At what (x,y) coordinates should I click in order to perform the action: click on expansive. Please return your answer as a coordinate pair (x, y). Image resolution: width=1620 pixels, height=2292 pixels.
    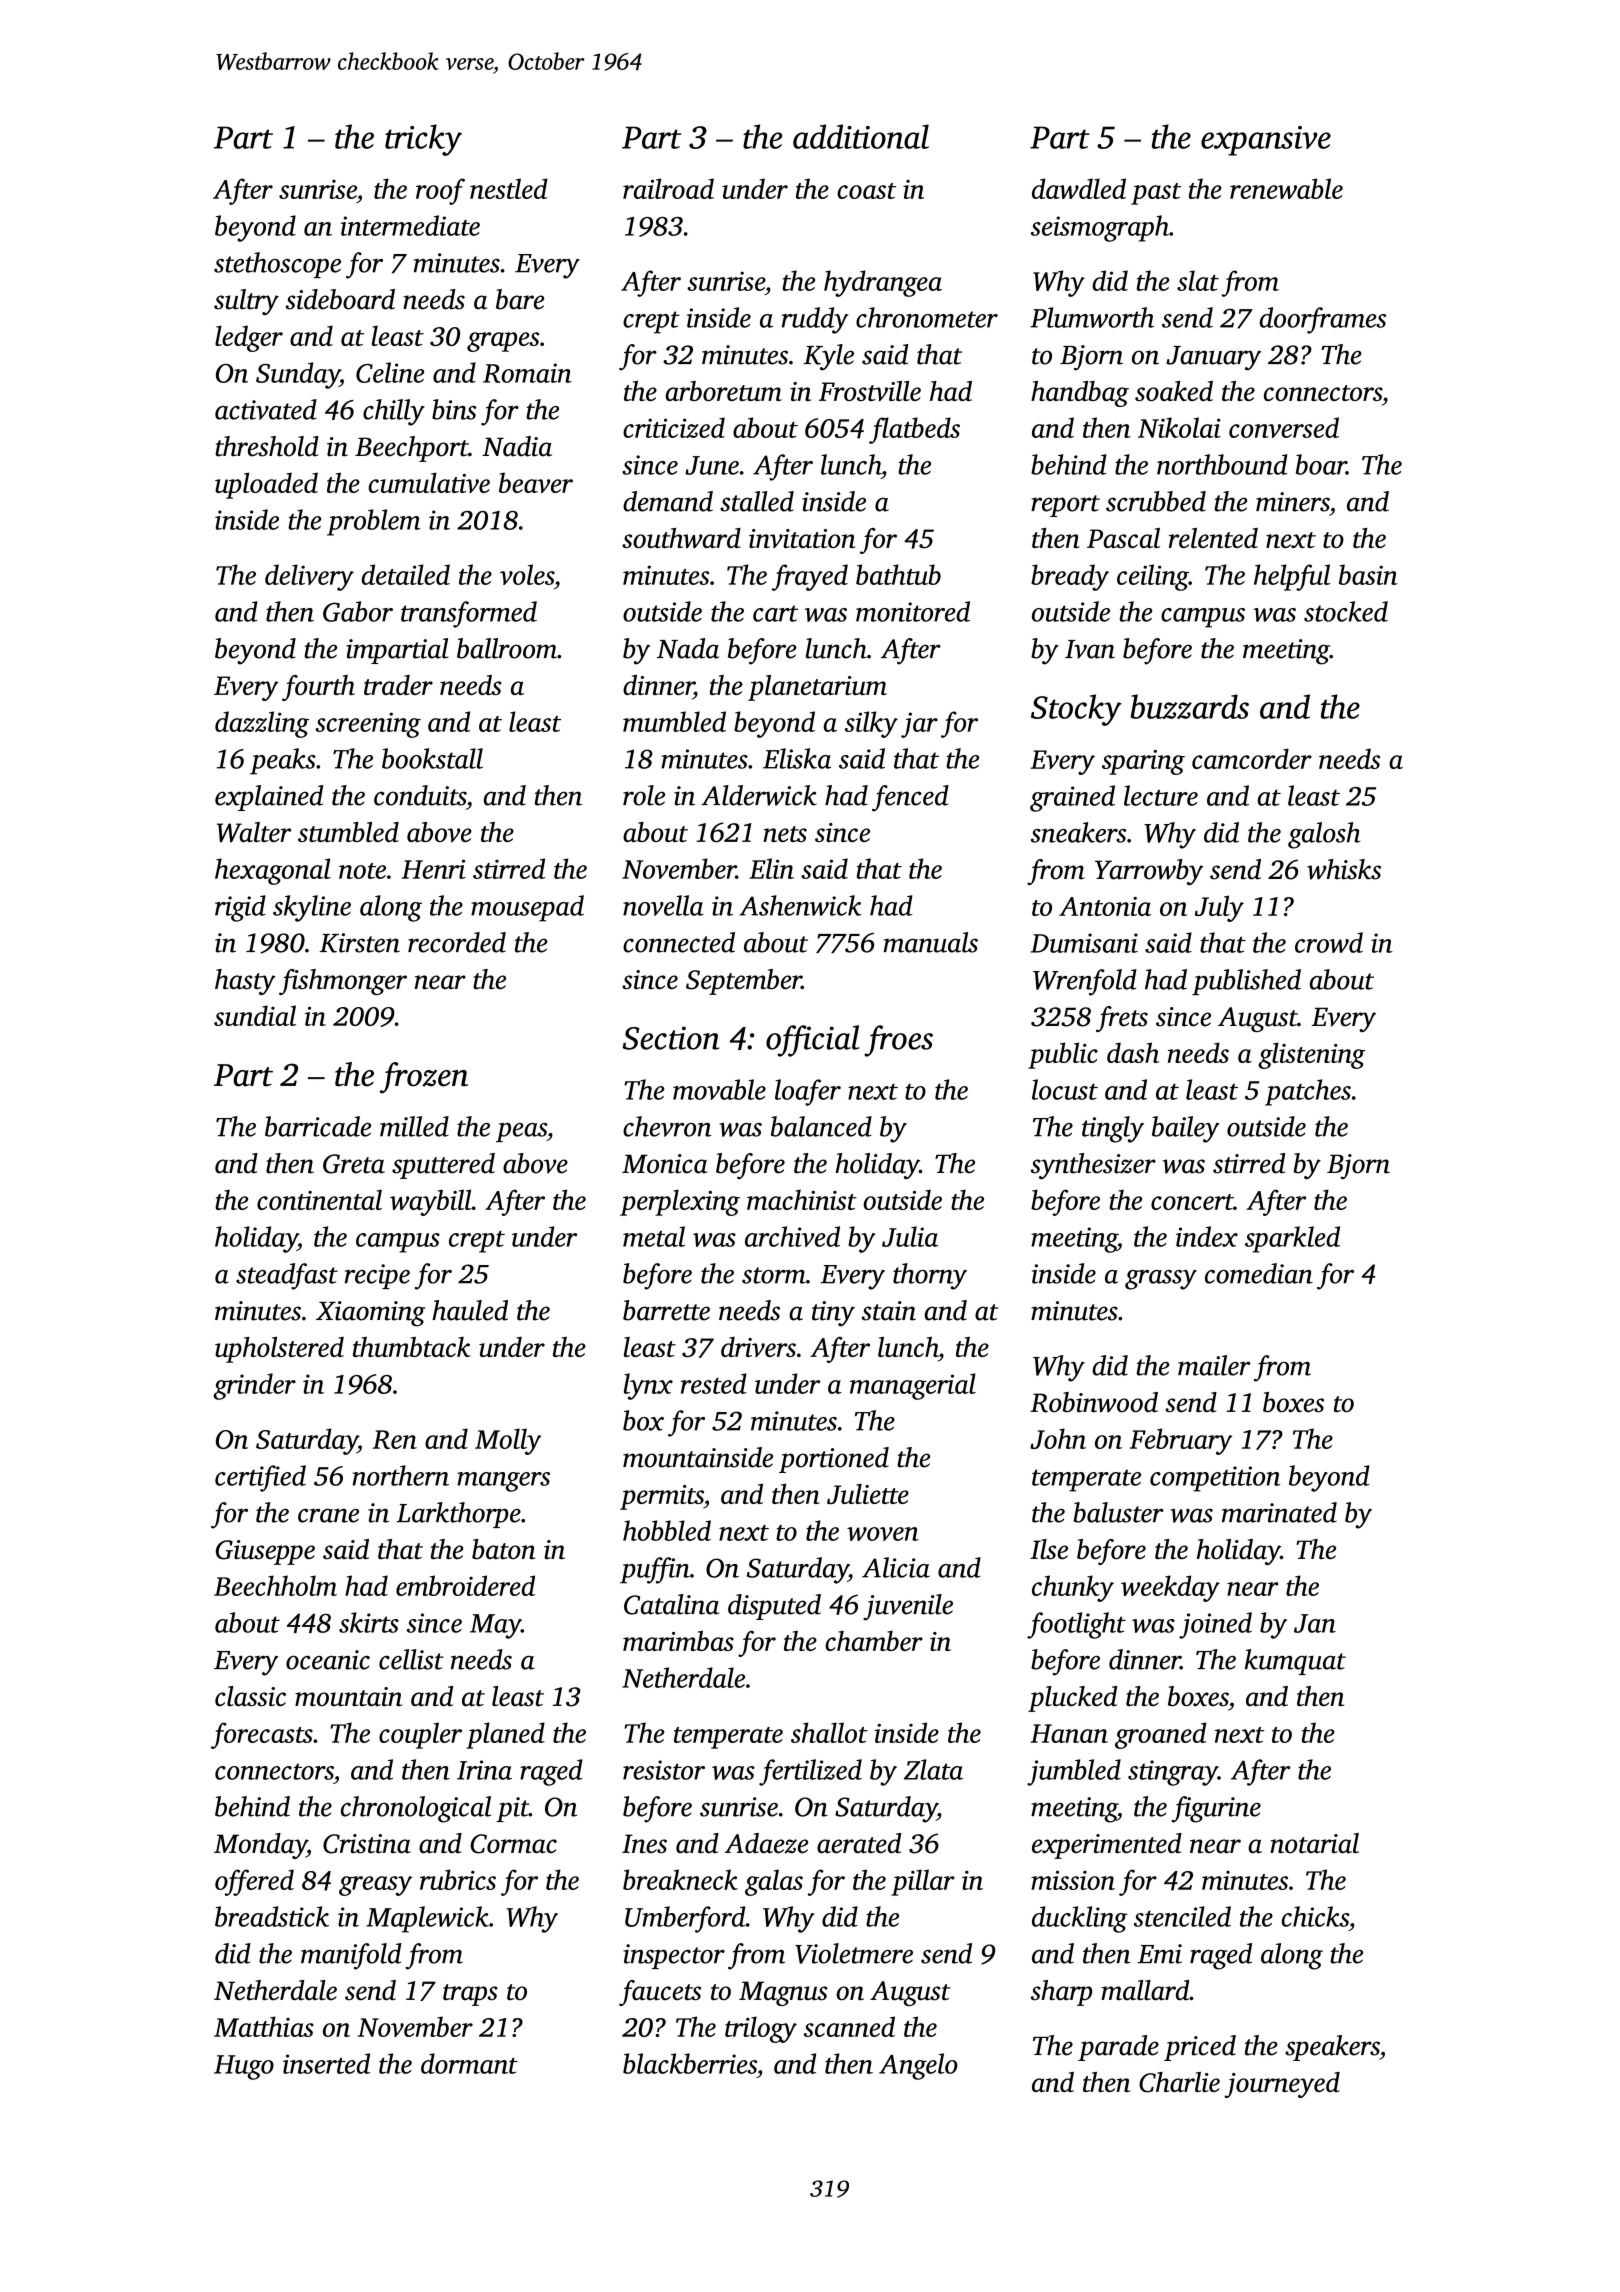
    Looking at the image, I should click on (1266, 141).
